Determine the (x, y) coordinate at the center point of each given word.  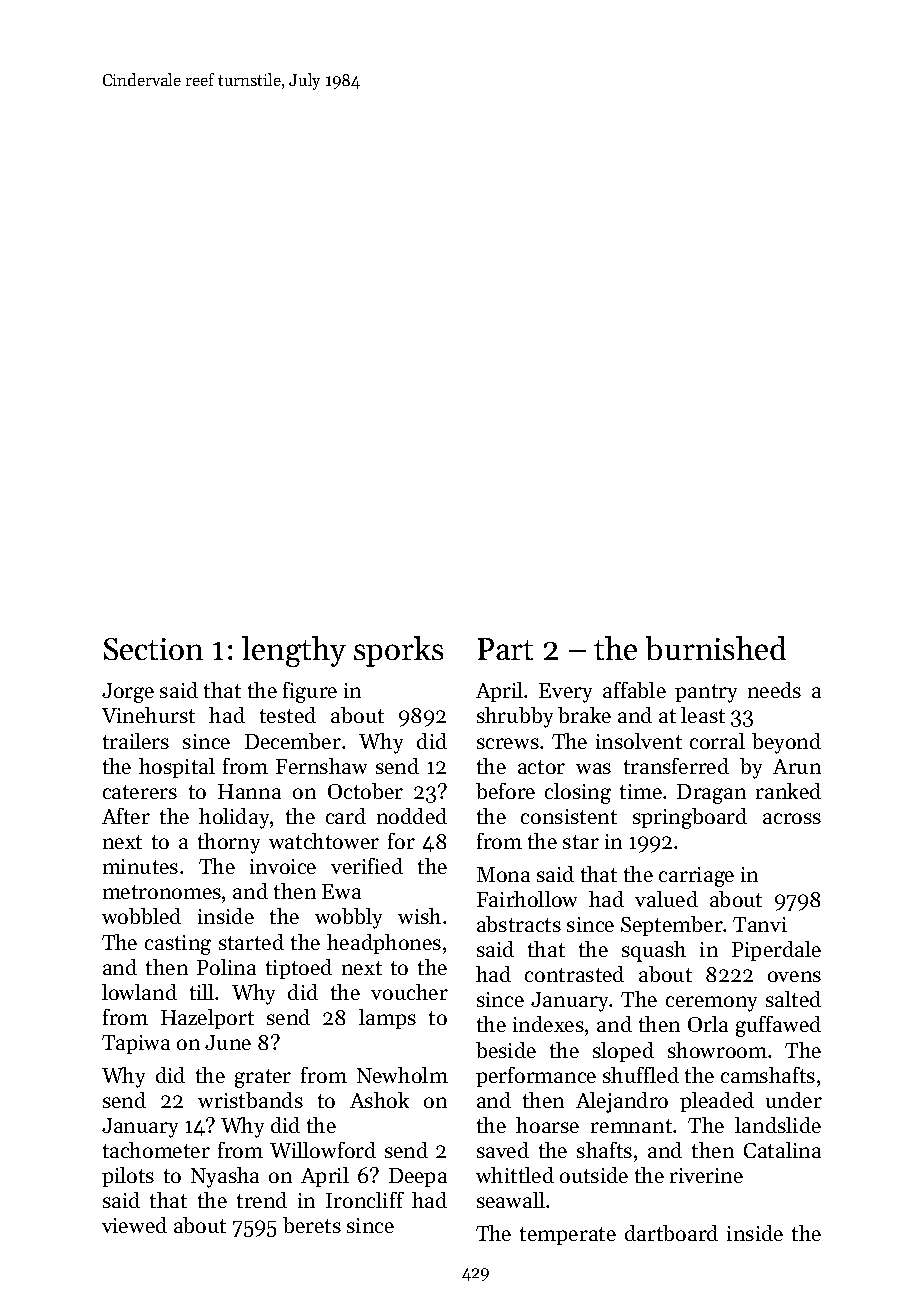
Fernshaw (321, 766)
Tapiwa (136, 1044)
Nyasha (225, 1177)
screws (508, 743)
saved (503, 1150)
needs (774, 690)
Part (505, 649)
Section (153, 649)
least (703, 715)
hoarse (547, 1125)
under (794, 1100)
